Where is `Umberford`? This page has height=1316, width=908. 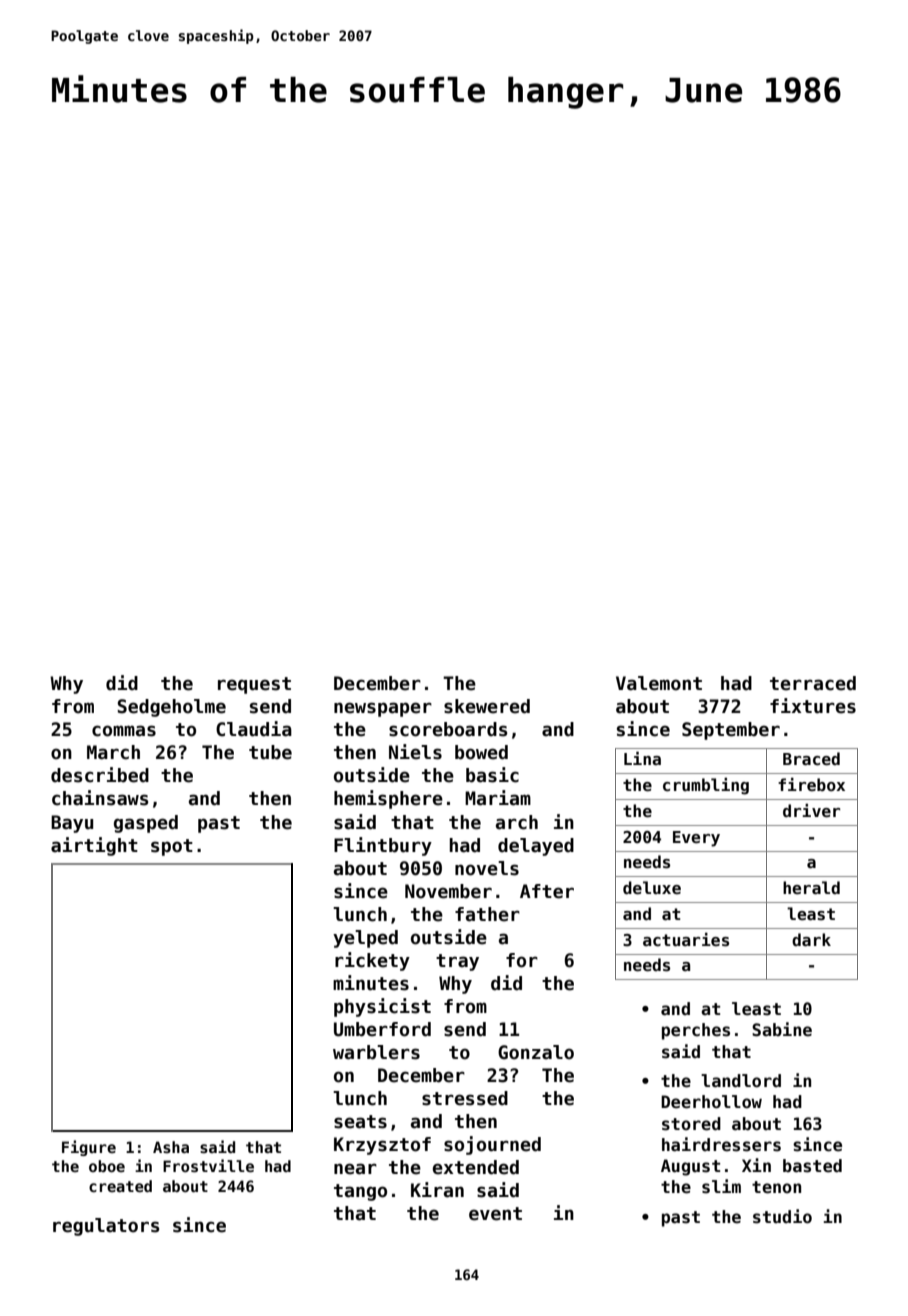
Umberford is located at coordinates (382, 1029).
